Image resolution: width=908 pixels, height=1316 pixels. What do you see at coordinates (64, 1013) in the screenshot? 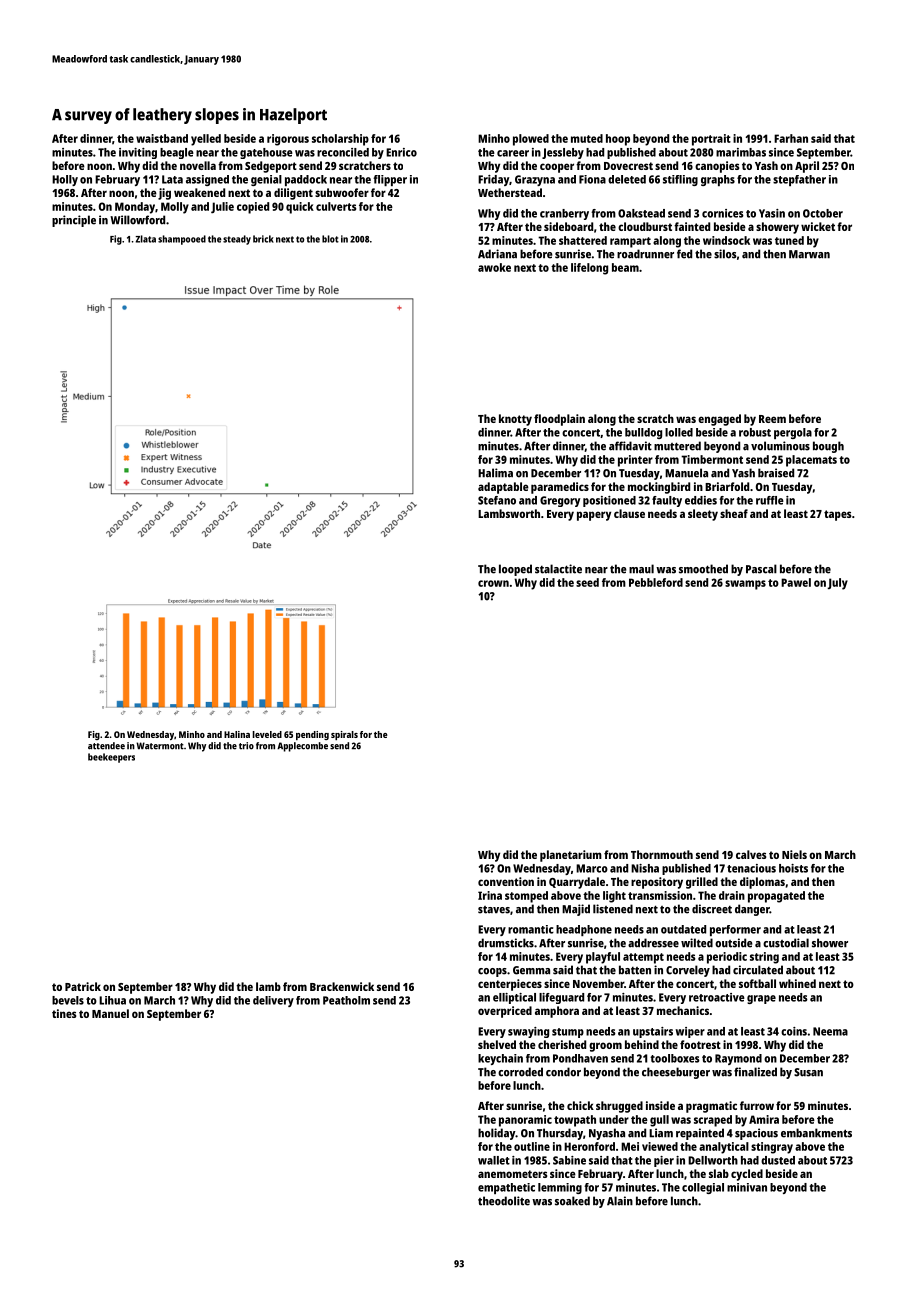
I see `tines` at bounding box center [64, 1013].
